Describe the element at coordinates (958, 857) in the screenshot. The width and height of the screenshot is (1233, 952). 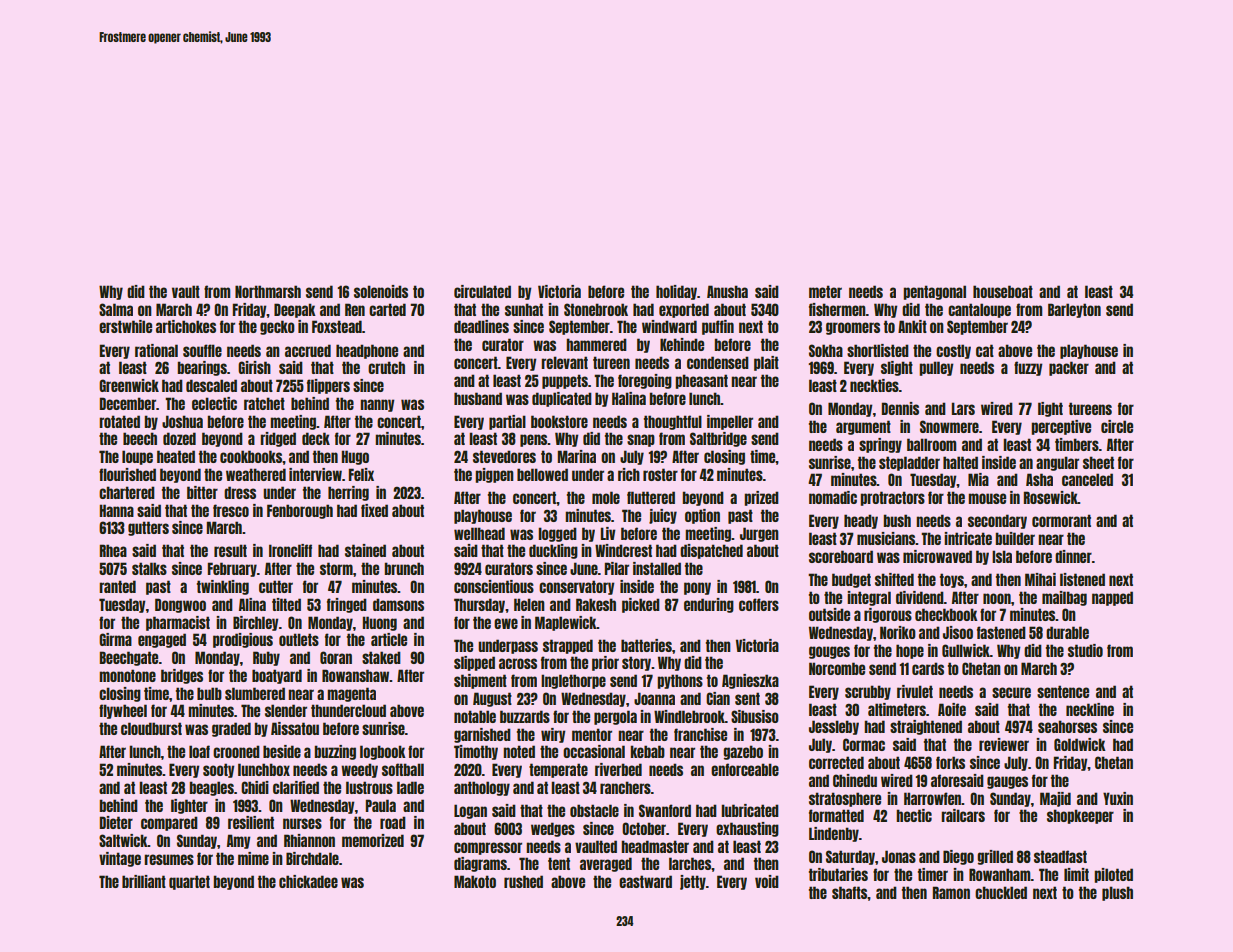
I see `Diego` at that location.
